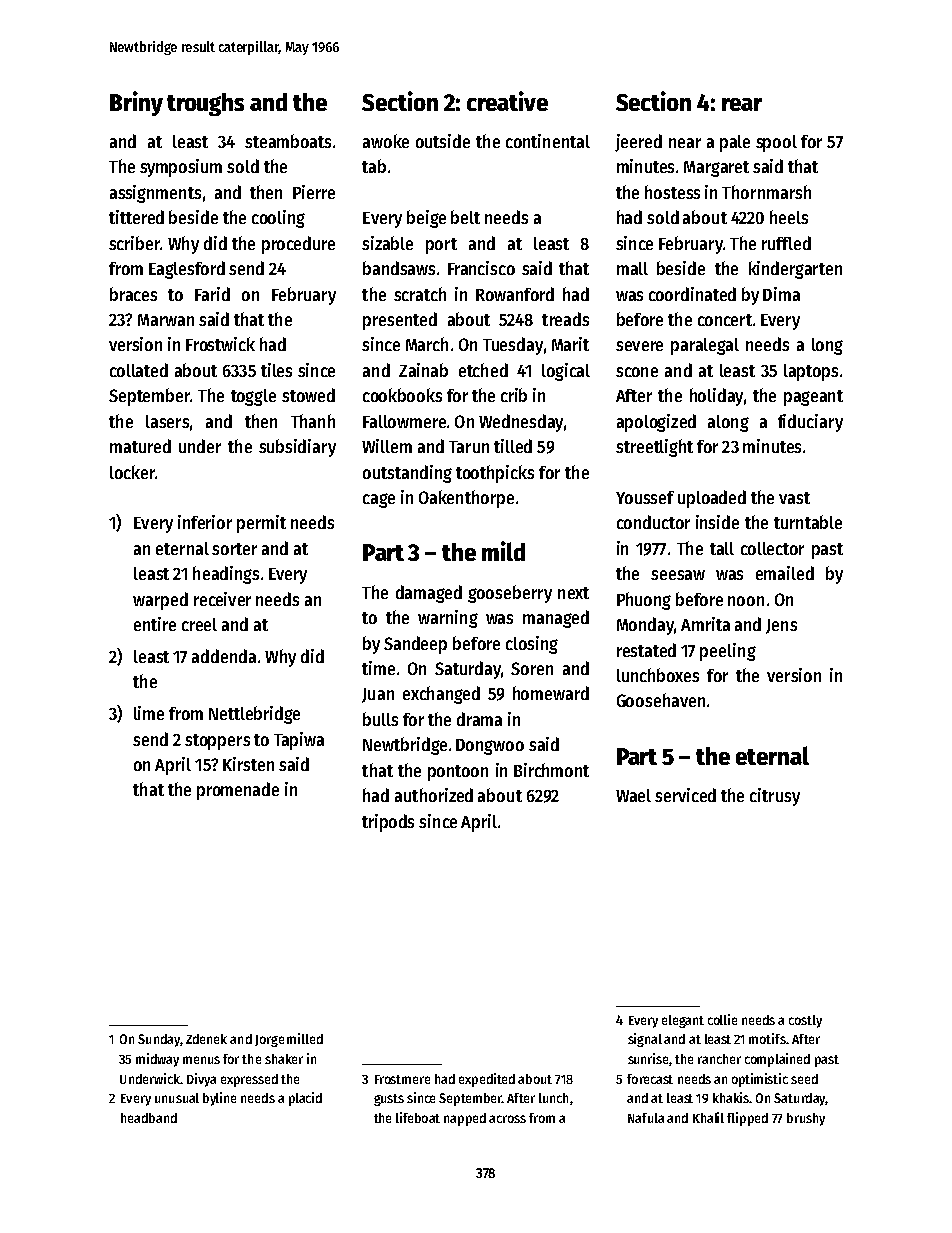 This image has height=1233, width=952. Describe the element at coordinates (434, 795) in the image. I see `authorized` at that location.
